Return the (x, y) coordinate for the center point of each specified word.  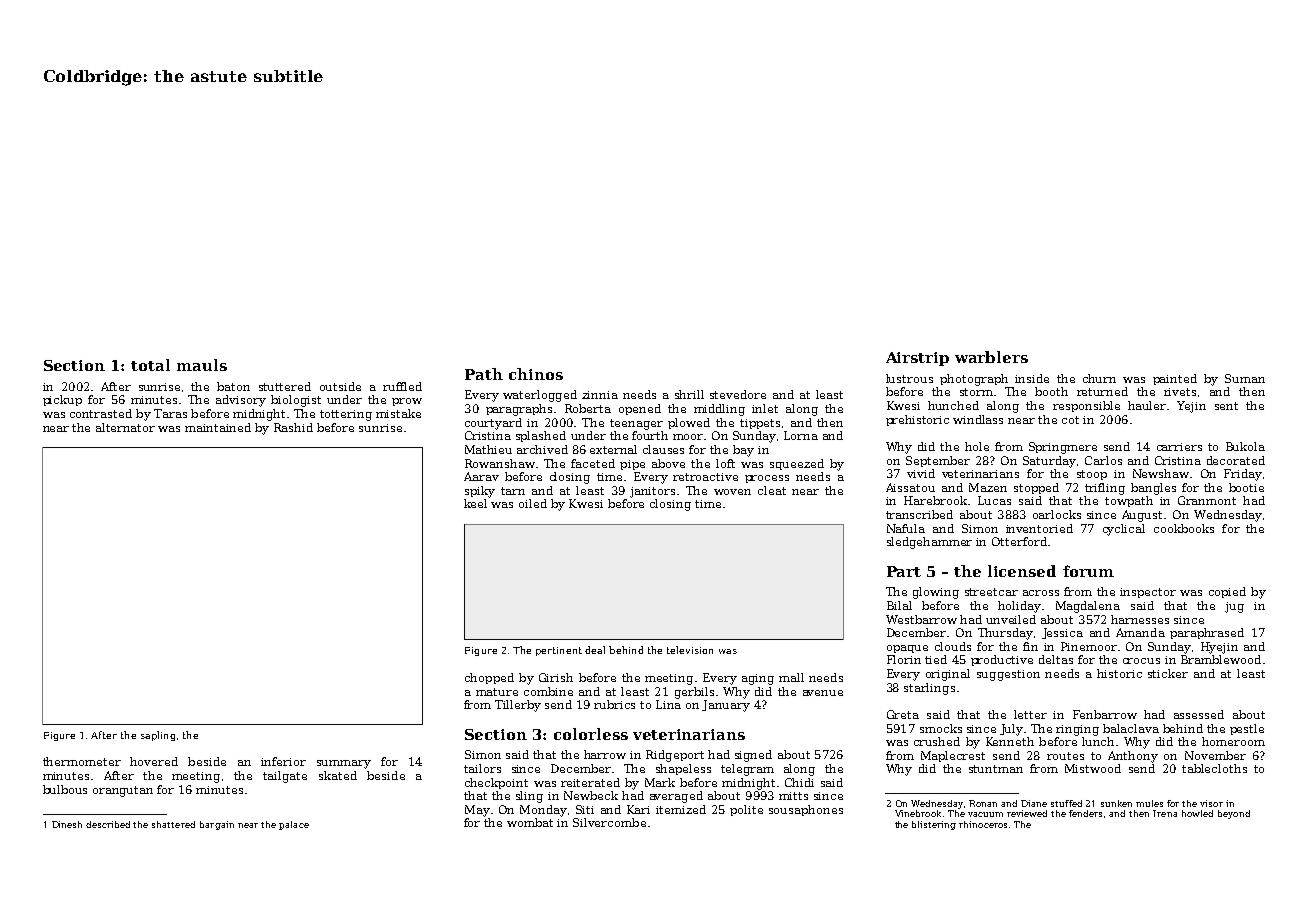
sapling (158, 736)
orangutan (123, 791)
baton (233, 386)
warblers (991, 357)
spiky (480, 492)
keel (475, 503)
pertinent (559, 651)
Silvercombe (609, 822)
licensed (1022, 571)
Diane (1034, 803)
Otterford (1019, 541)
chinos (536, 374)
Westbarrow (921, 619)
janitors (652, 492)
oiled (533, 503)
